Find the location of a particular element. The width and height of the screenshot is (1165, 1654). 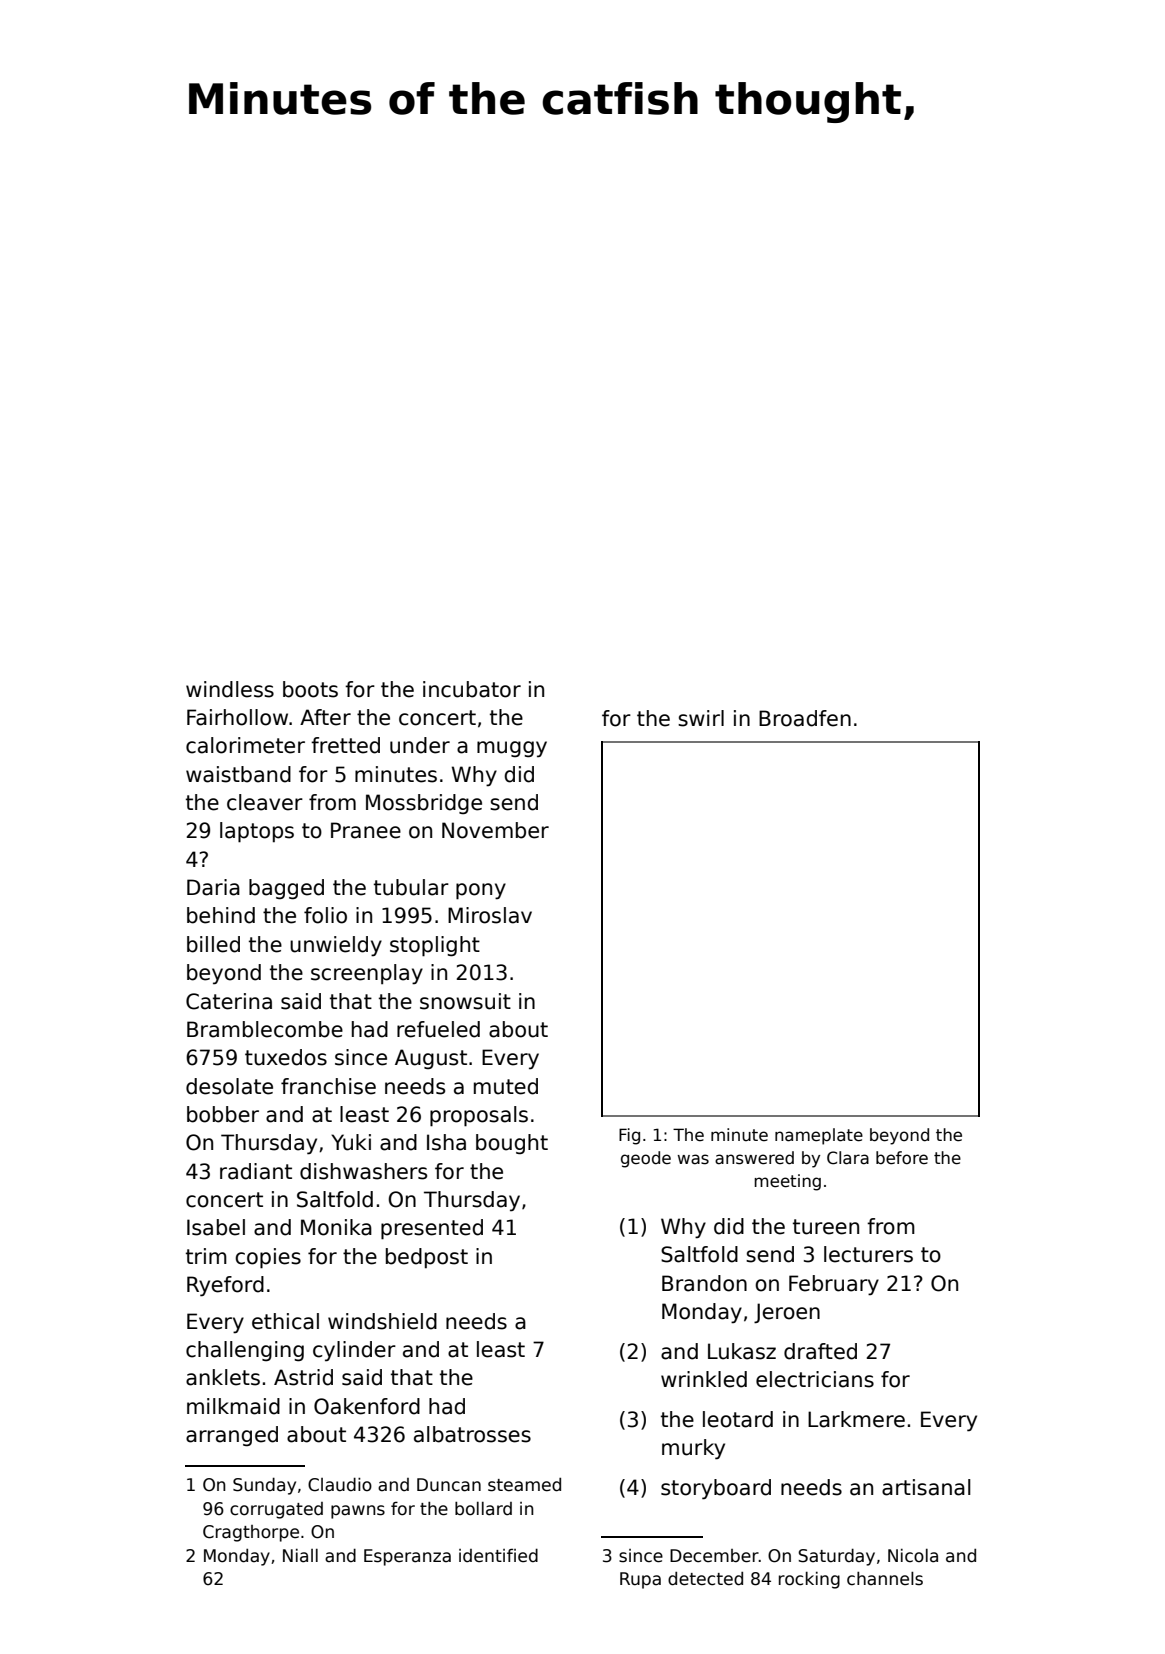

bedpost is located at coordinates (427, 1258).
